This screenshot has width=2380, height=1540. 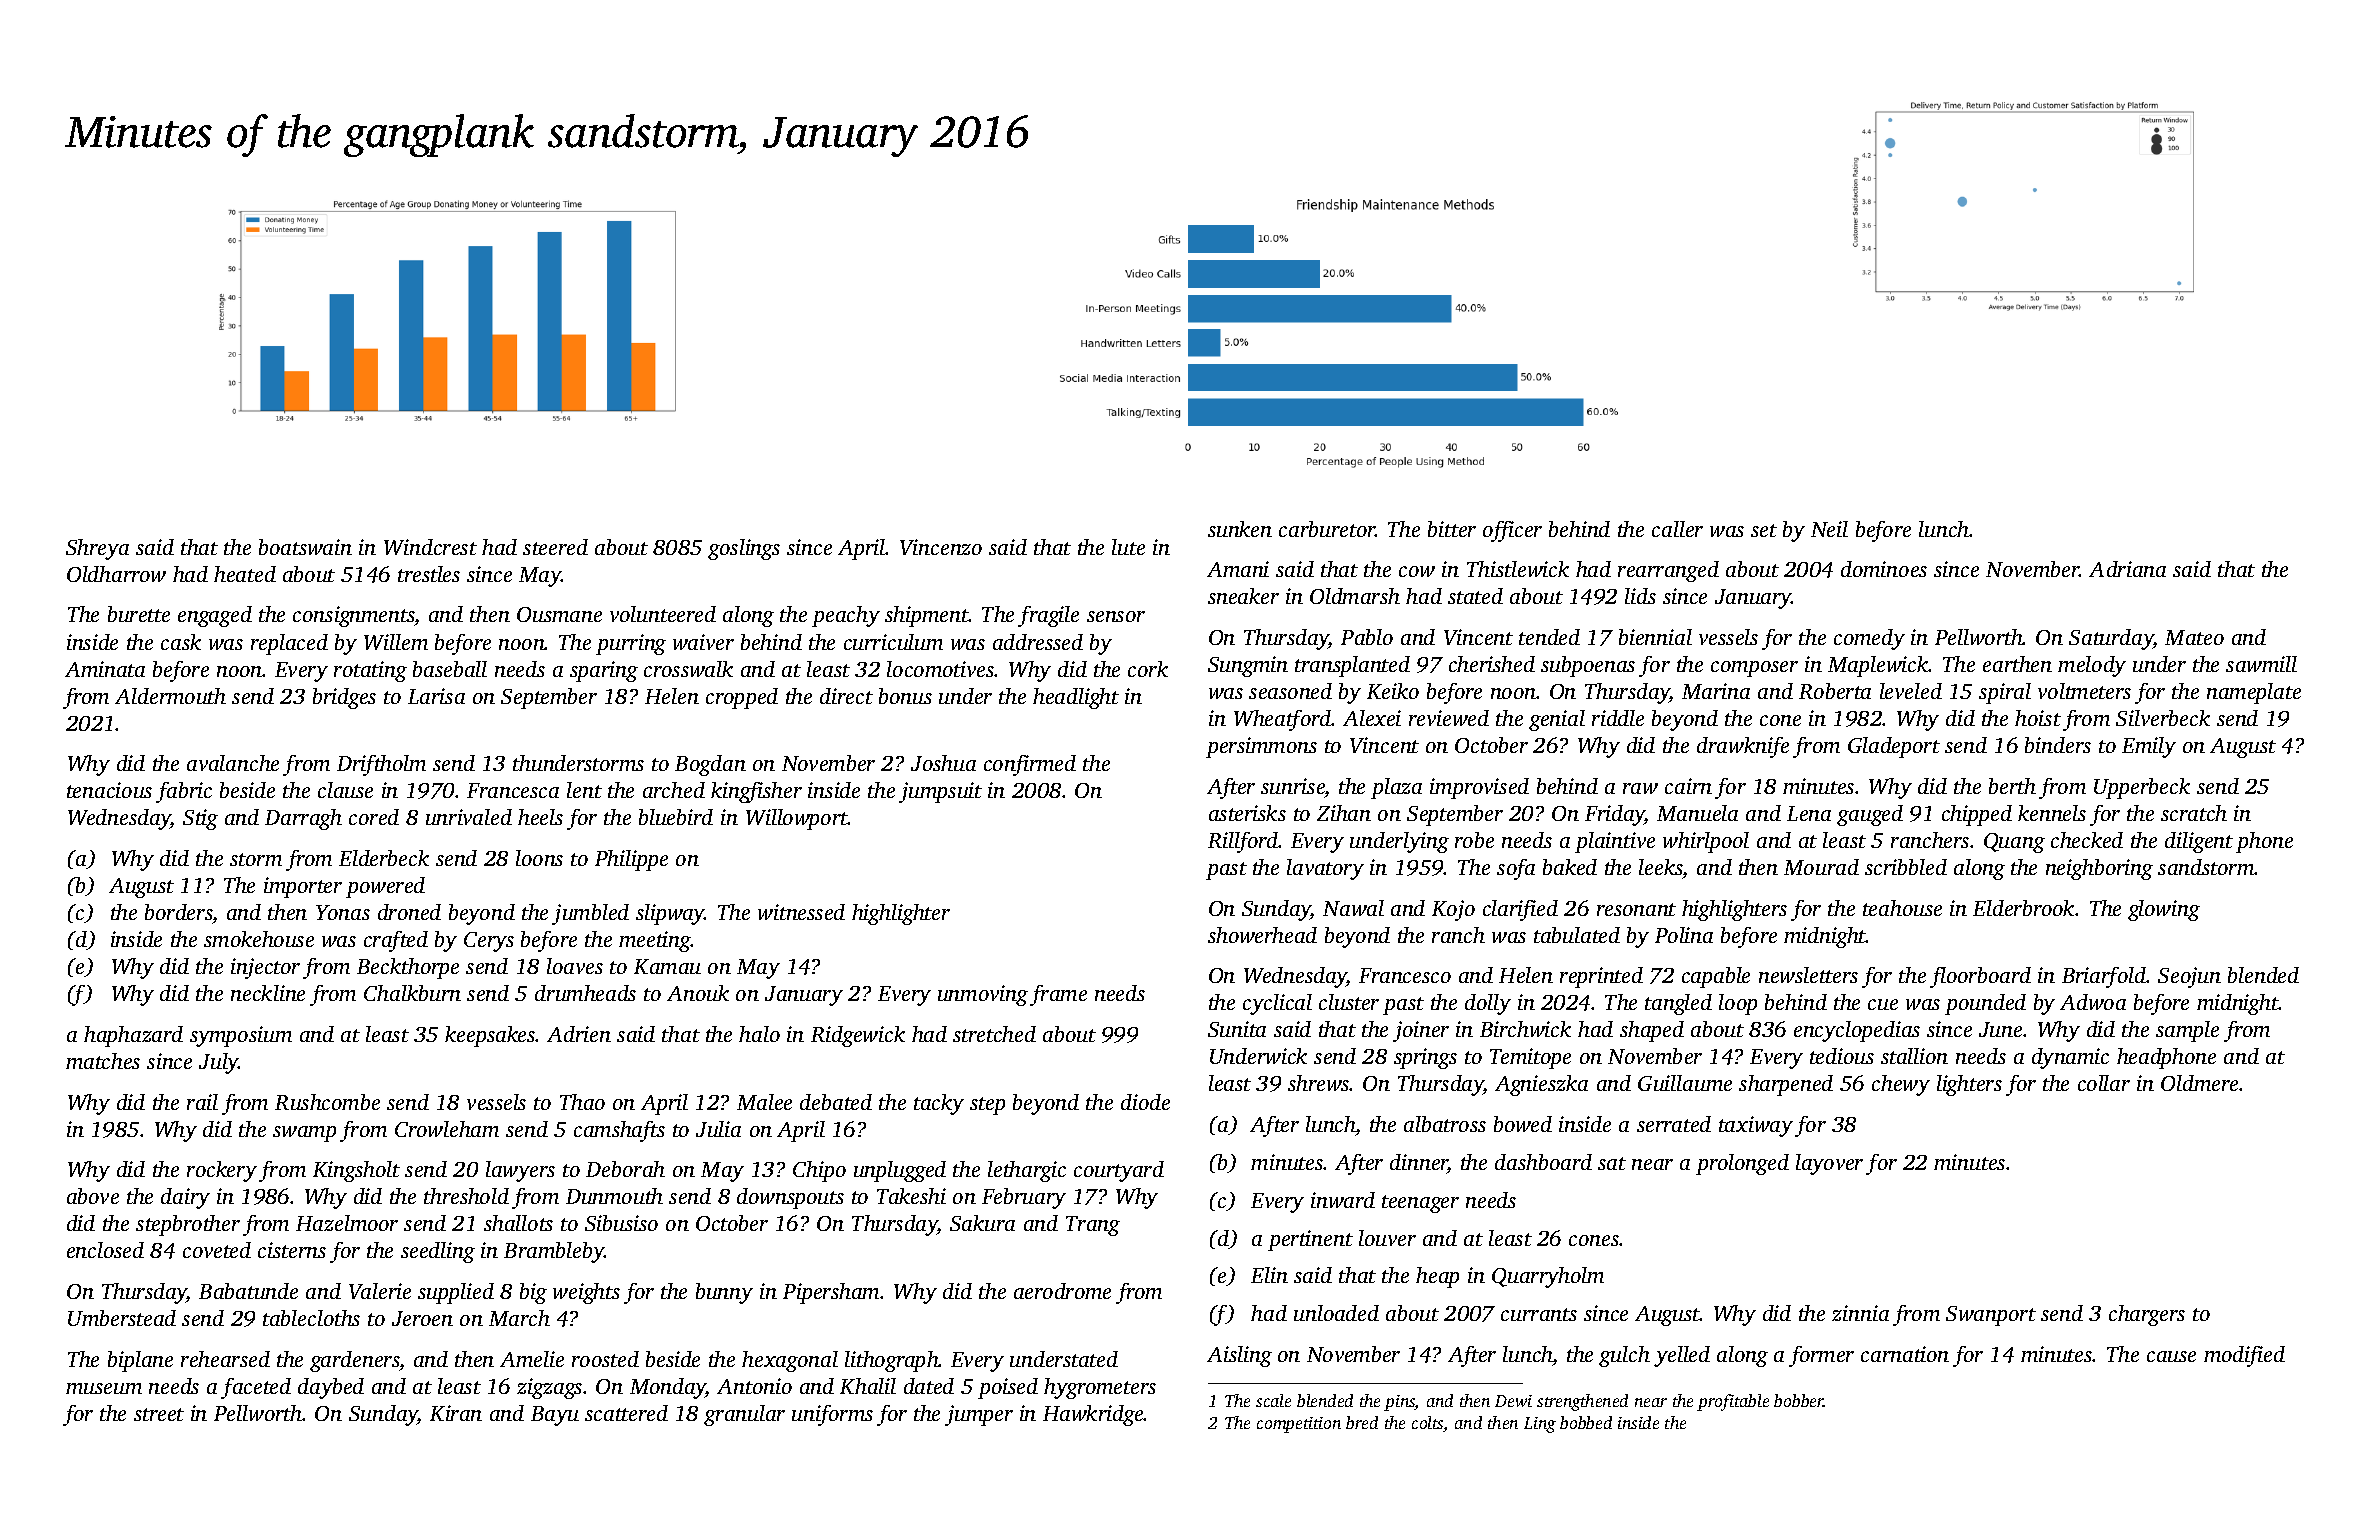 I want to click on Aldermouth, so click(x=170, y=696).
